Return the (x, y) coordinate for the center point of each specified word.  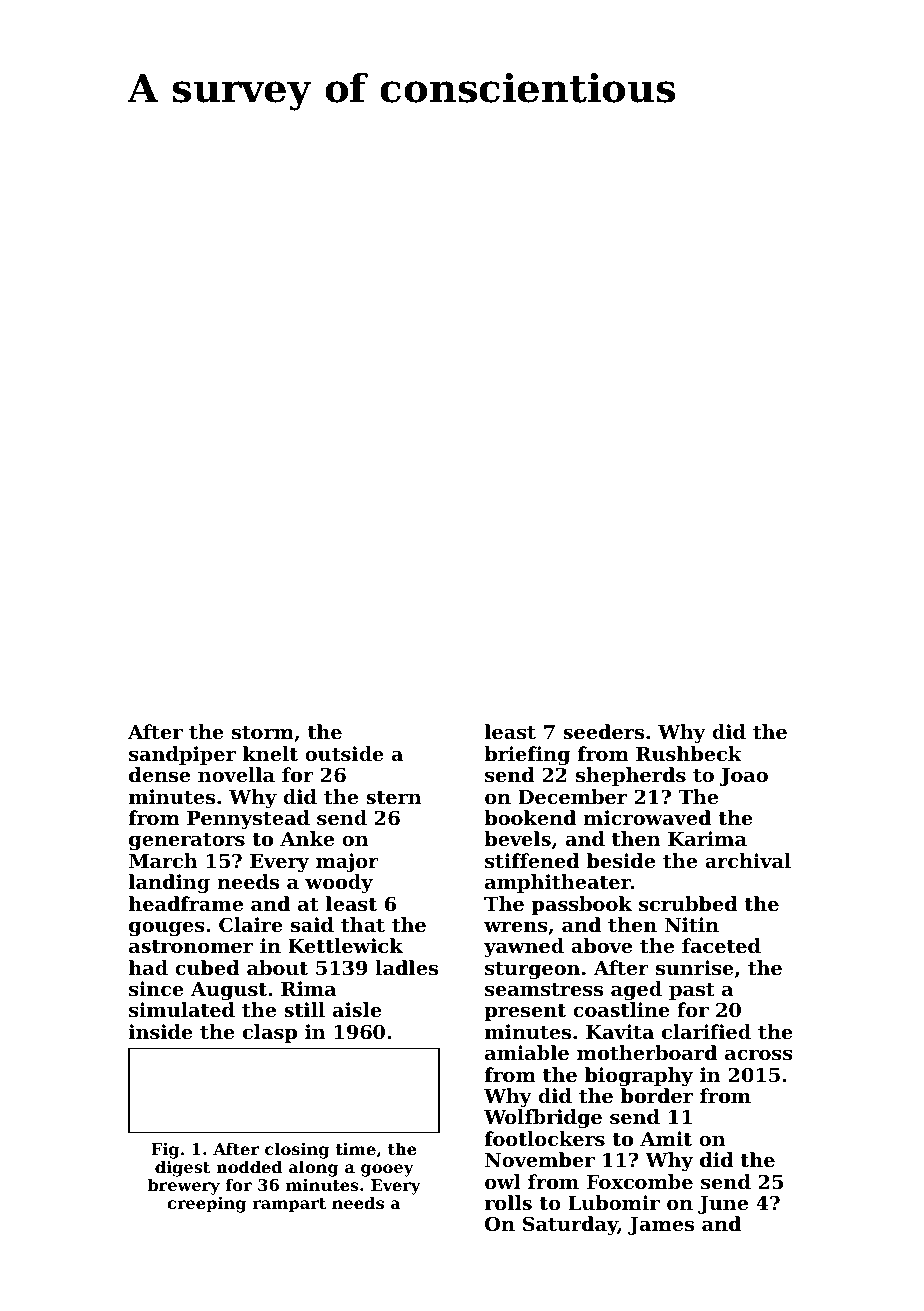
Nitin (692, 925)
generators (187, 842)
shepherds (631, 776)
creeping (206, 1205)
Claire (251, 924)
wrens (516, 927)
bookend (530, 817)
